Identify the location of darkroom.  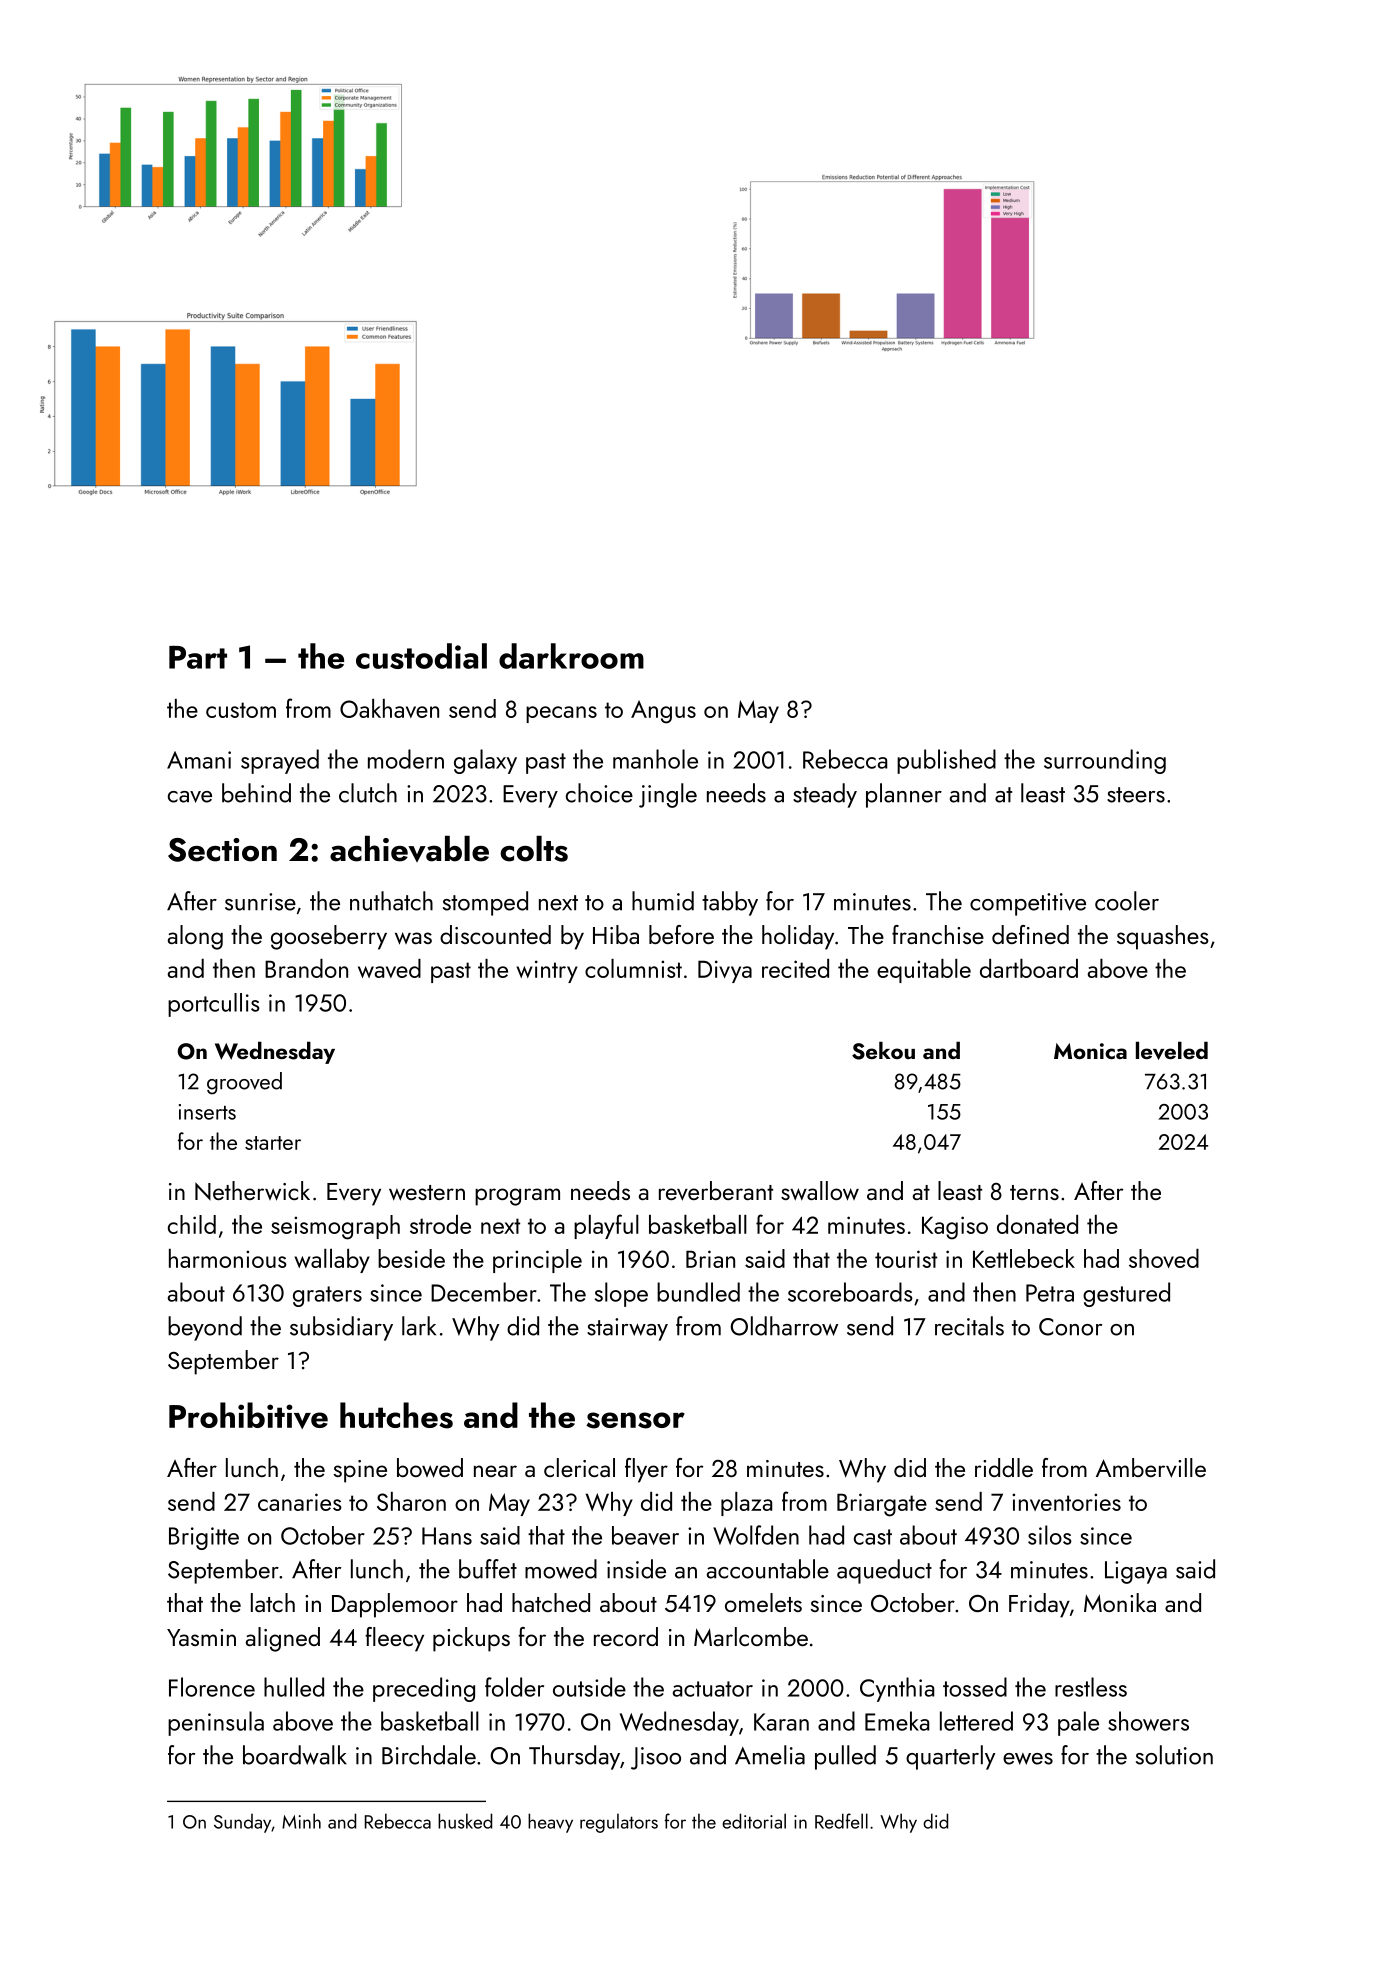
(571, 656).
